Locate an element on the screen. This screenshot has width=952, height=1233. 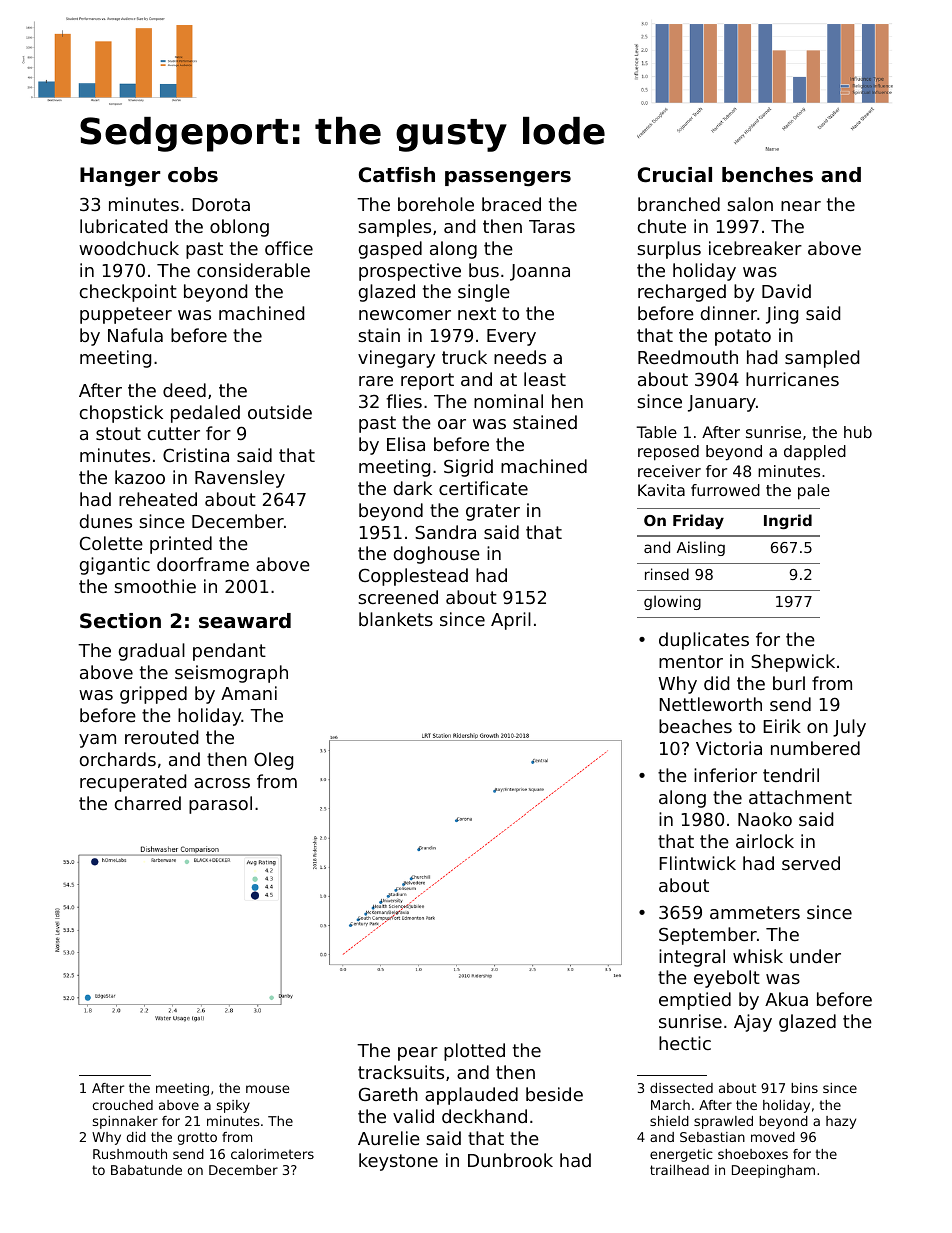
furrowed is located at coordinates (725, 490).
